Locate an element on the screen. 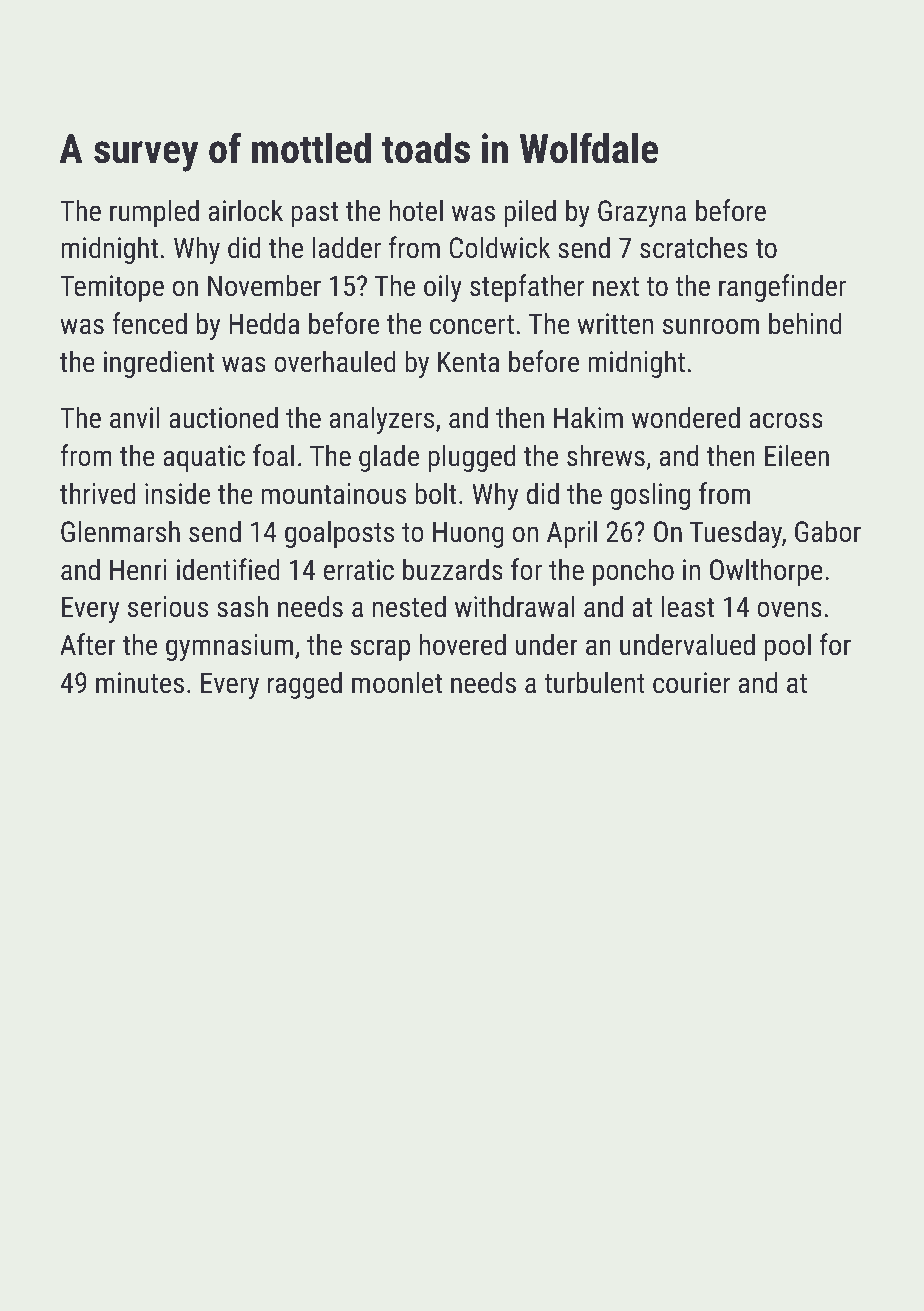  goalposts is located at coordinates (339, 534).
